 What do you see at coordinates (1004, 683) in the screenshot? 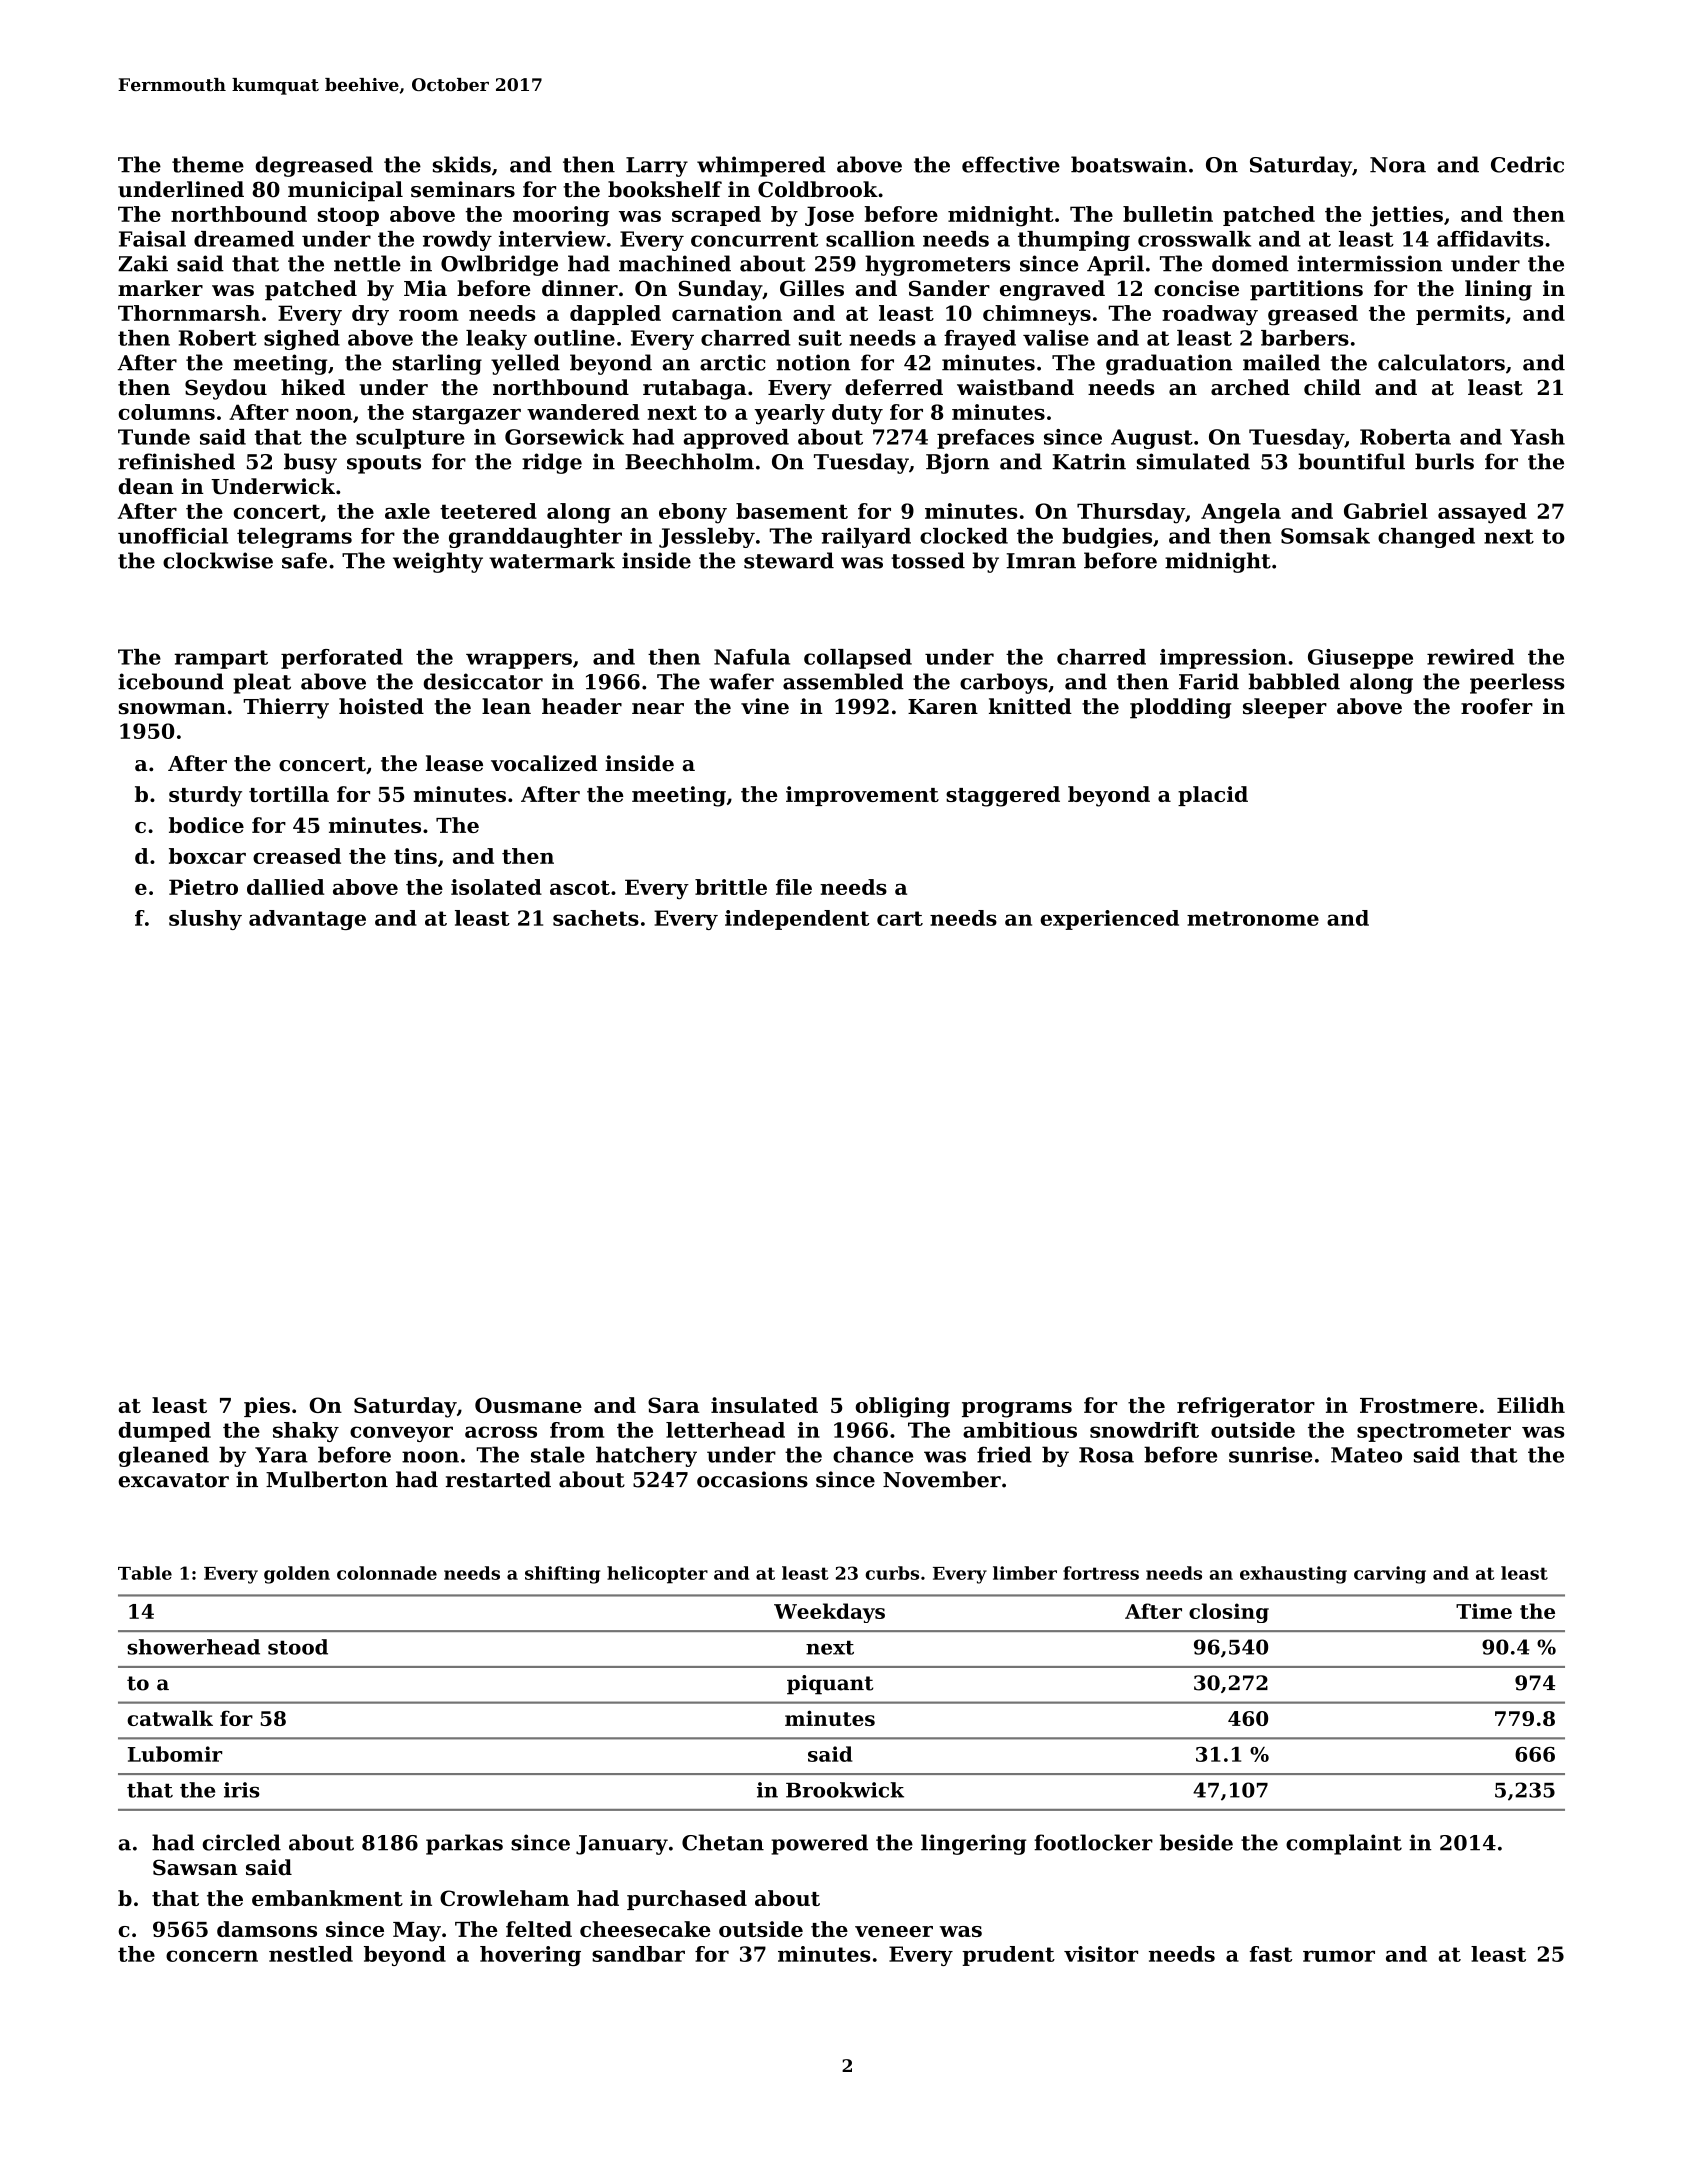
I see `carboys` at bounding box center [1004, 683].
